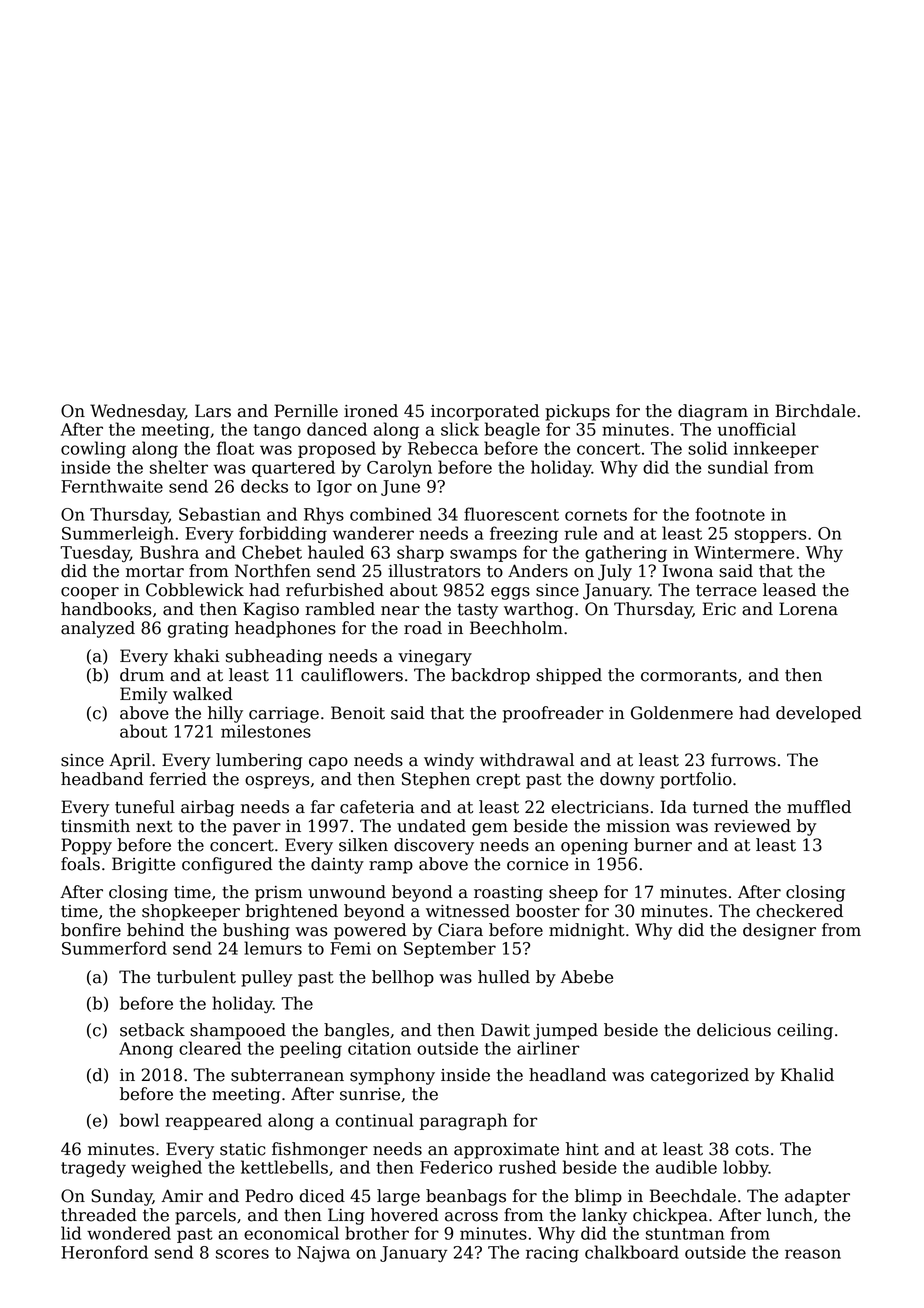 Image resolution: width=924 pixels, height=1308 pixels. Describe the element at coordinates (663, 845) in the document. I see `burner` at that location.
